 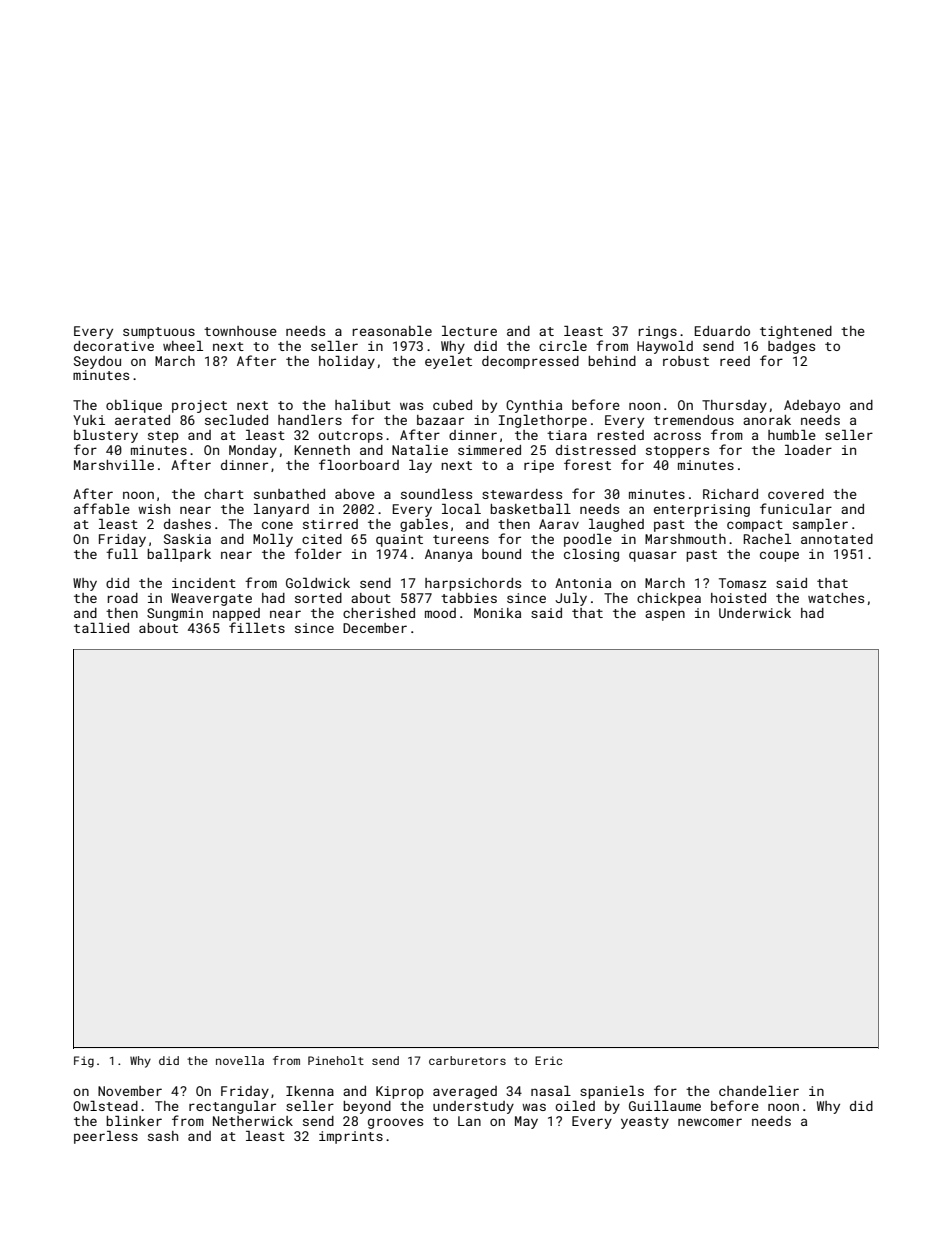 I want to click on Pineholt, so click(x=336, y=1060).
